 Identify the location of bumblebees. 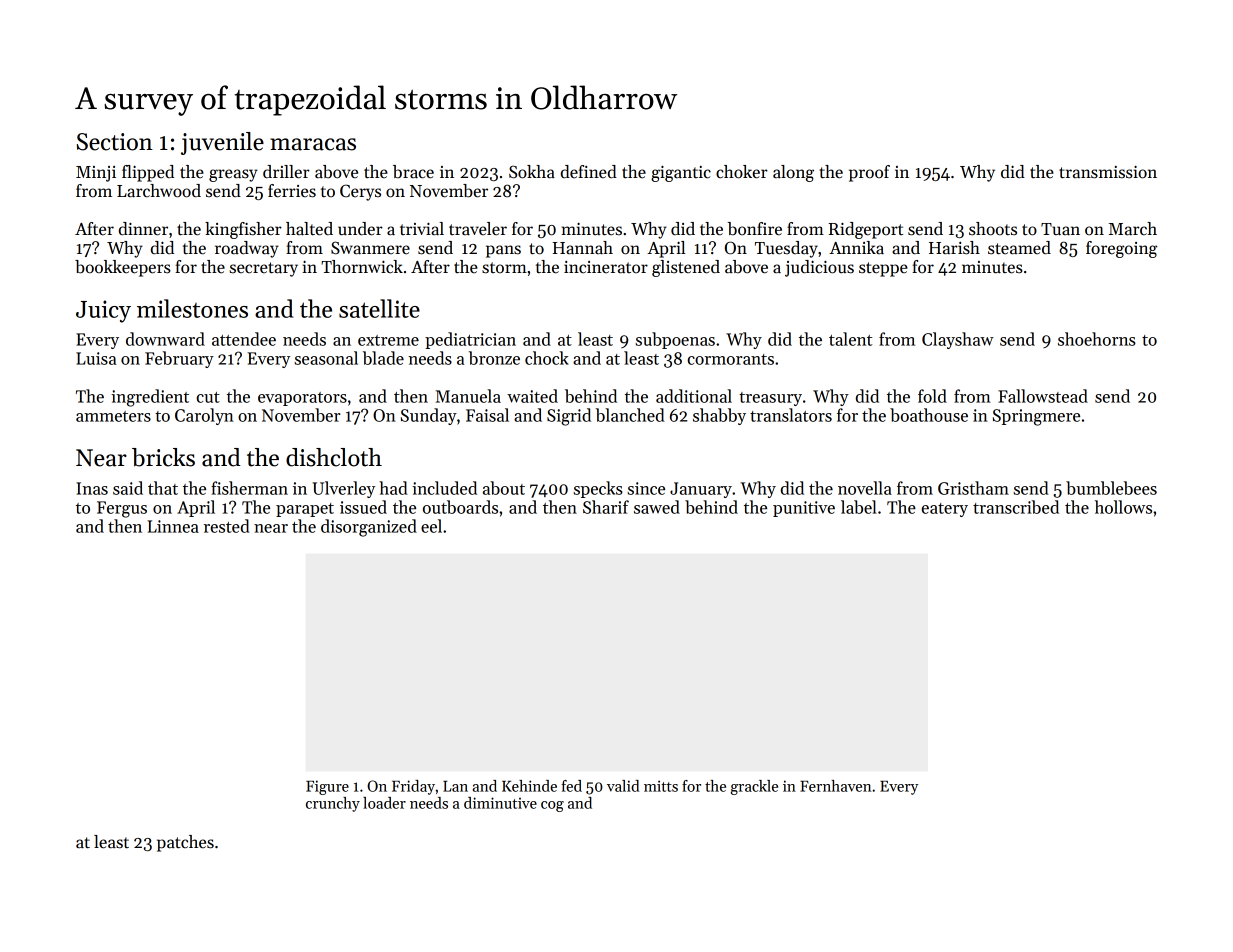
(1111, 488).
